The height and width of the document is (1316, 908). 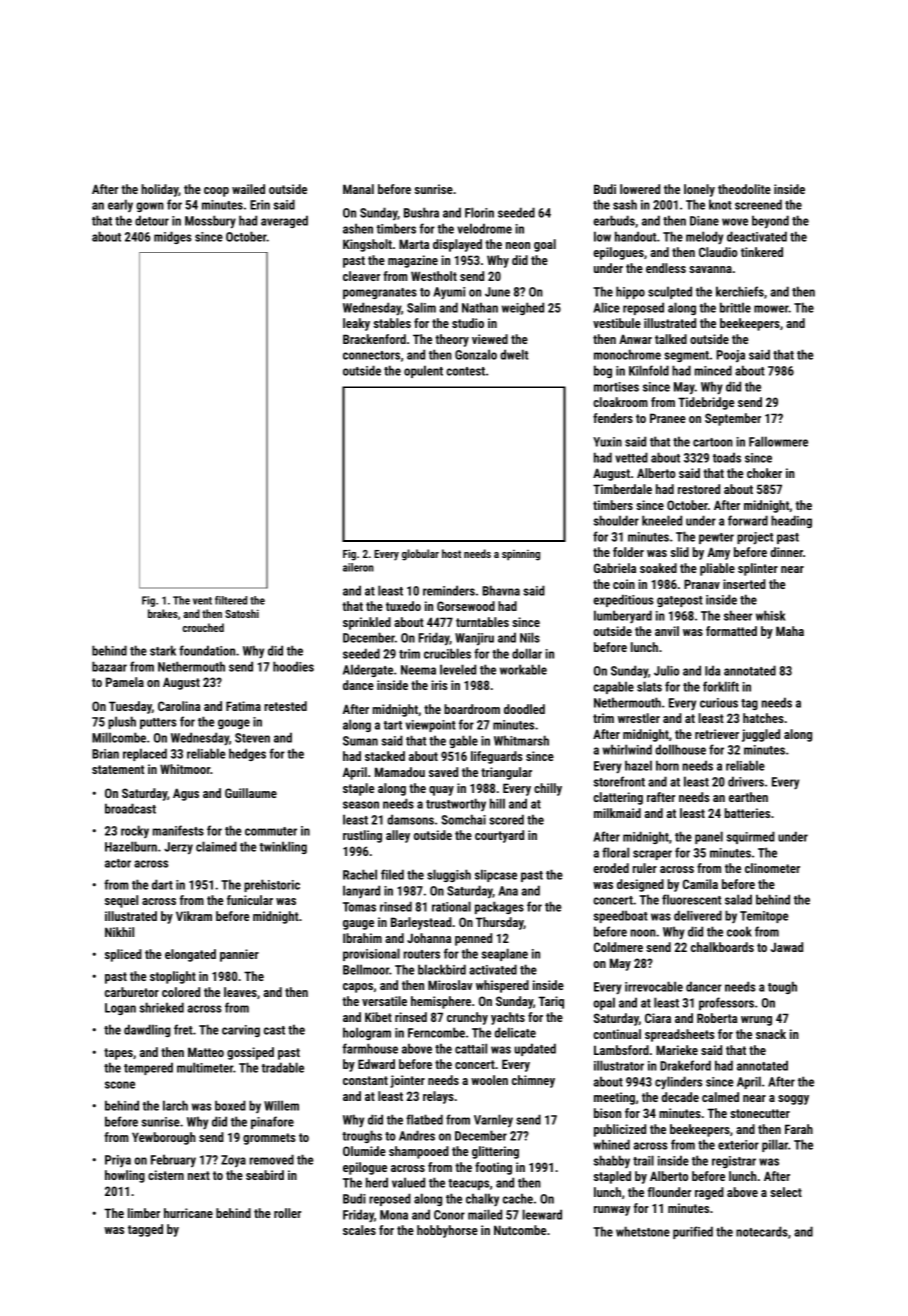 What do you see at coordinates (120, 1085) in the document?
I see `scone` at bounding box center [120, 1085].
